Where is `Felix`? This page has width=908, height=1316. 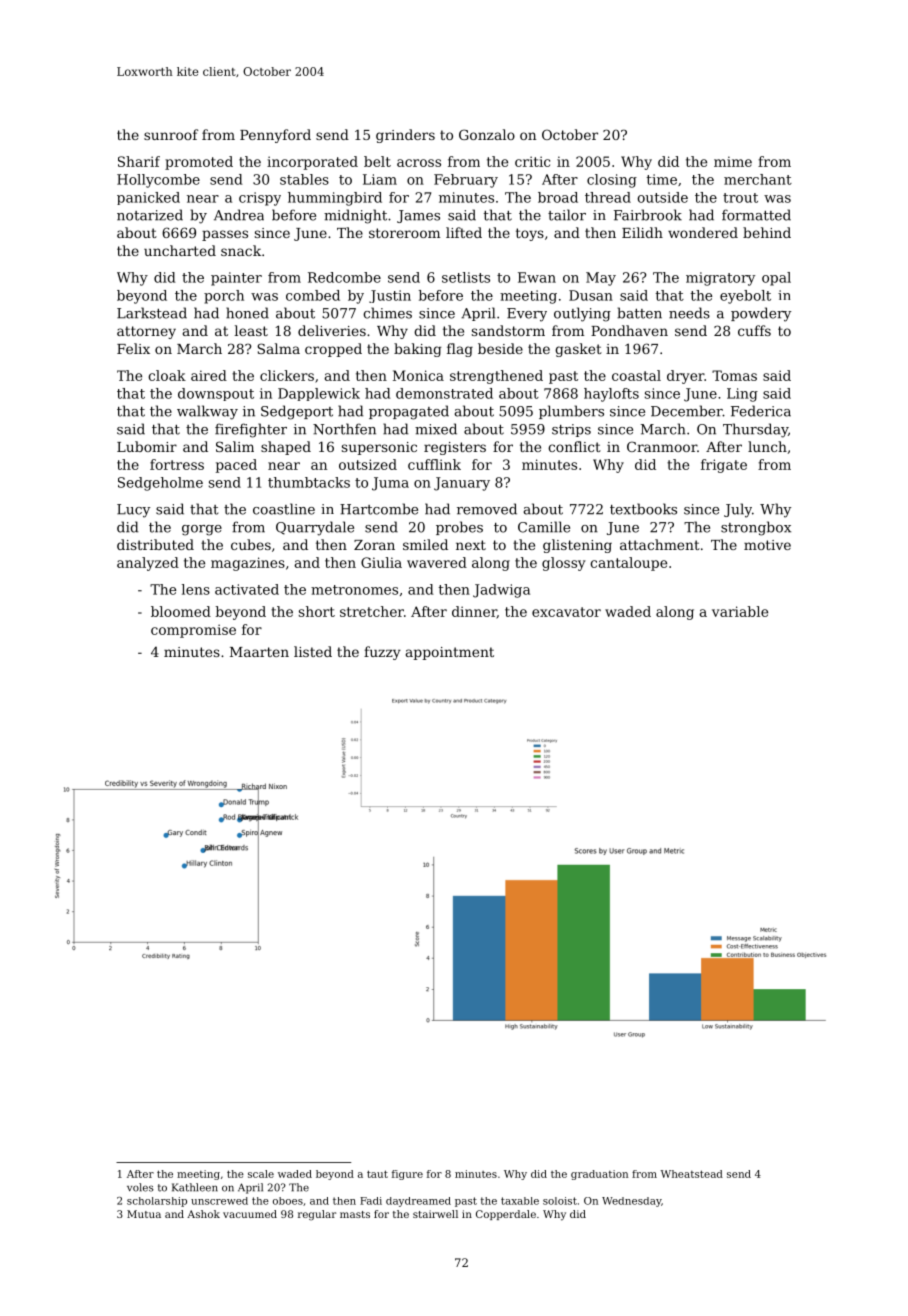
Felix is located at coordinates (133, 348).
